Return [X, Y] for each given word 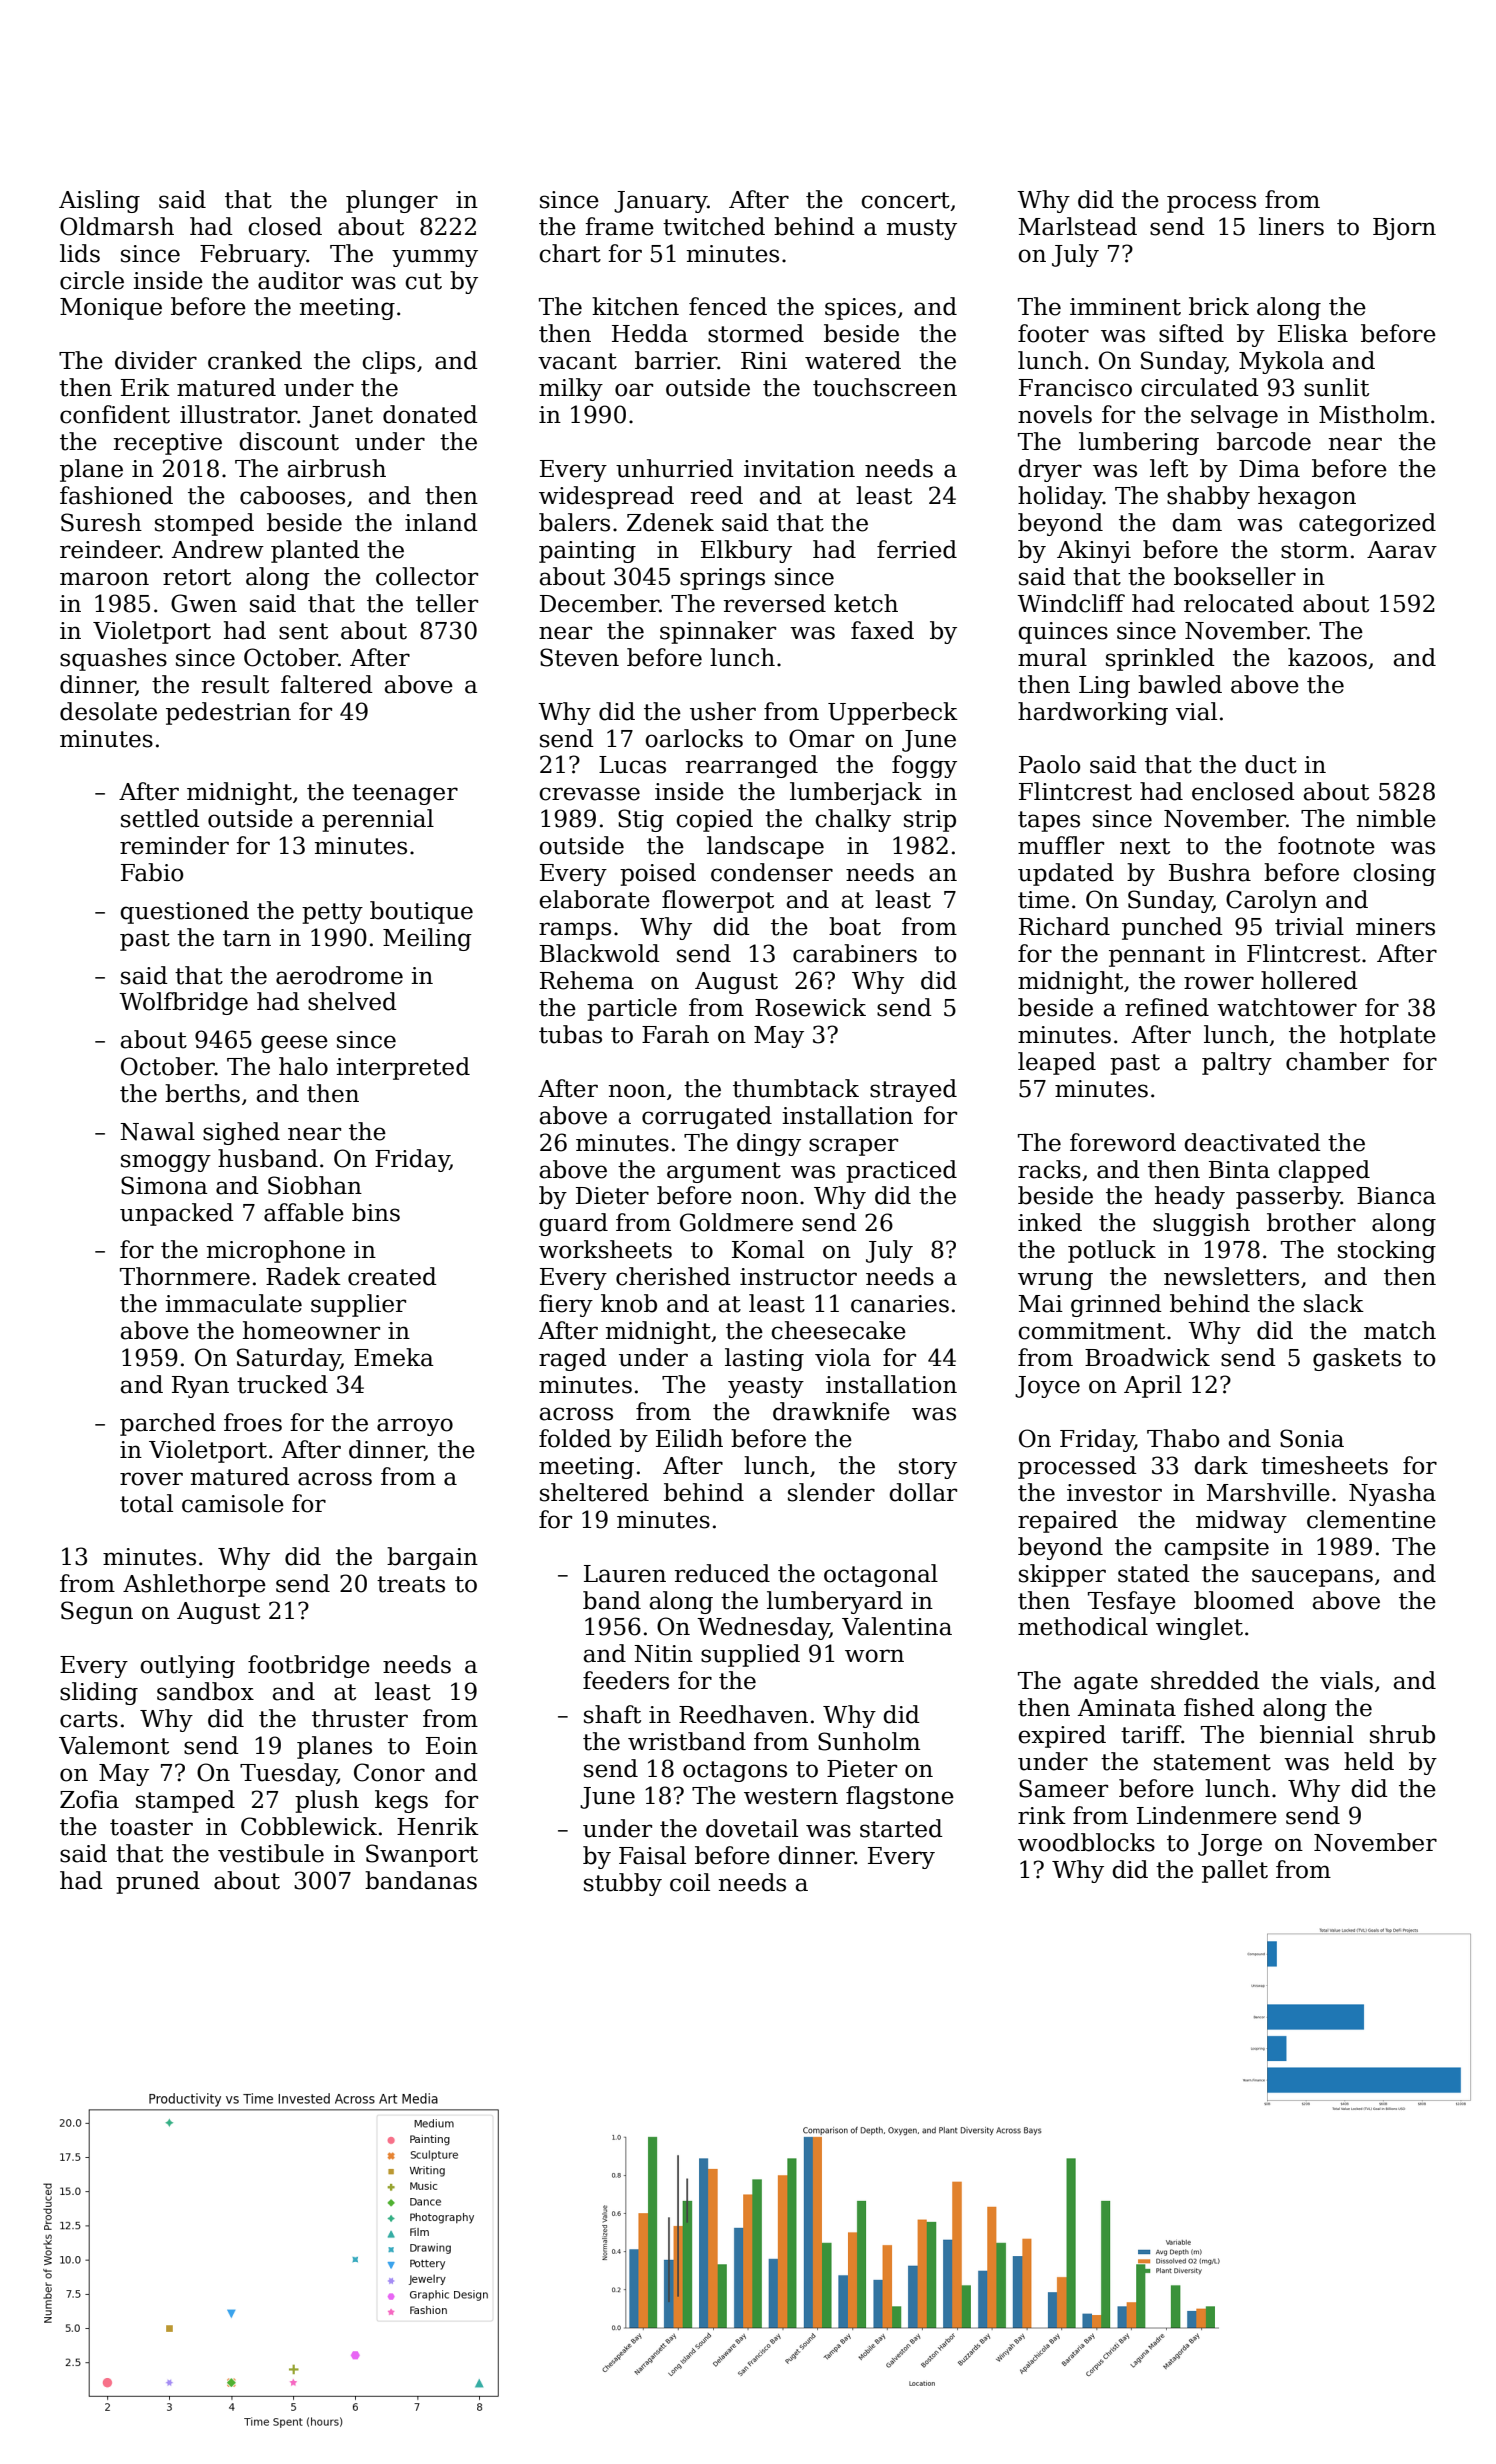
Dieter [612, 1196]
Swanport [422, 1855]
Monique [111, 309]
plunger [392, 201]
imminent [1125, 307]
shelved [352, 1001]
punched [1172, 928]
